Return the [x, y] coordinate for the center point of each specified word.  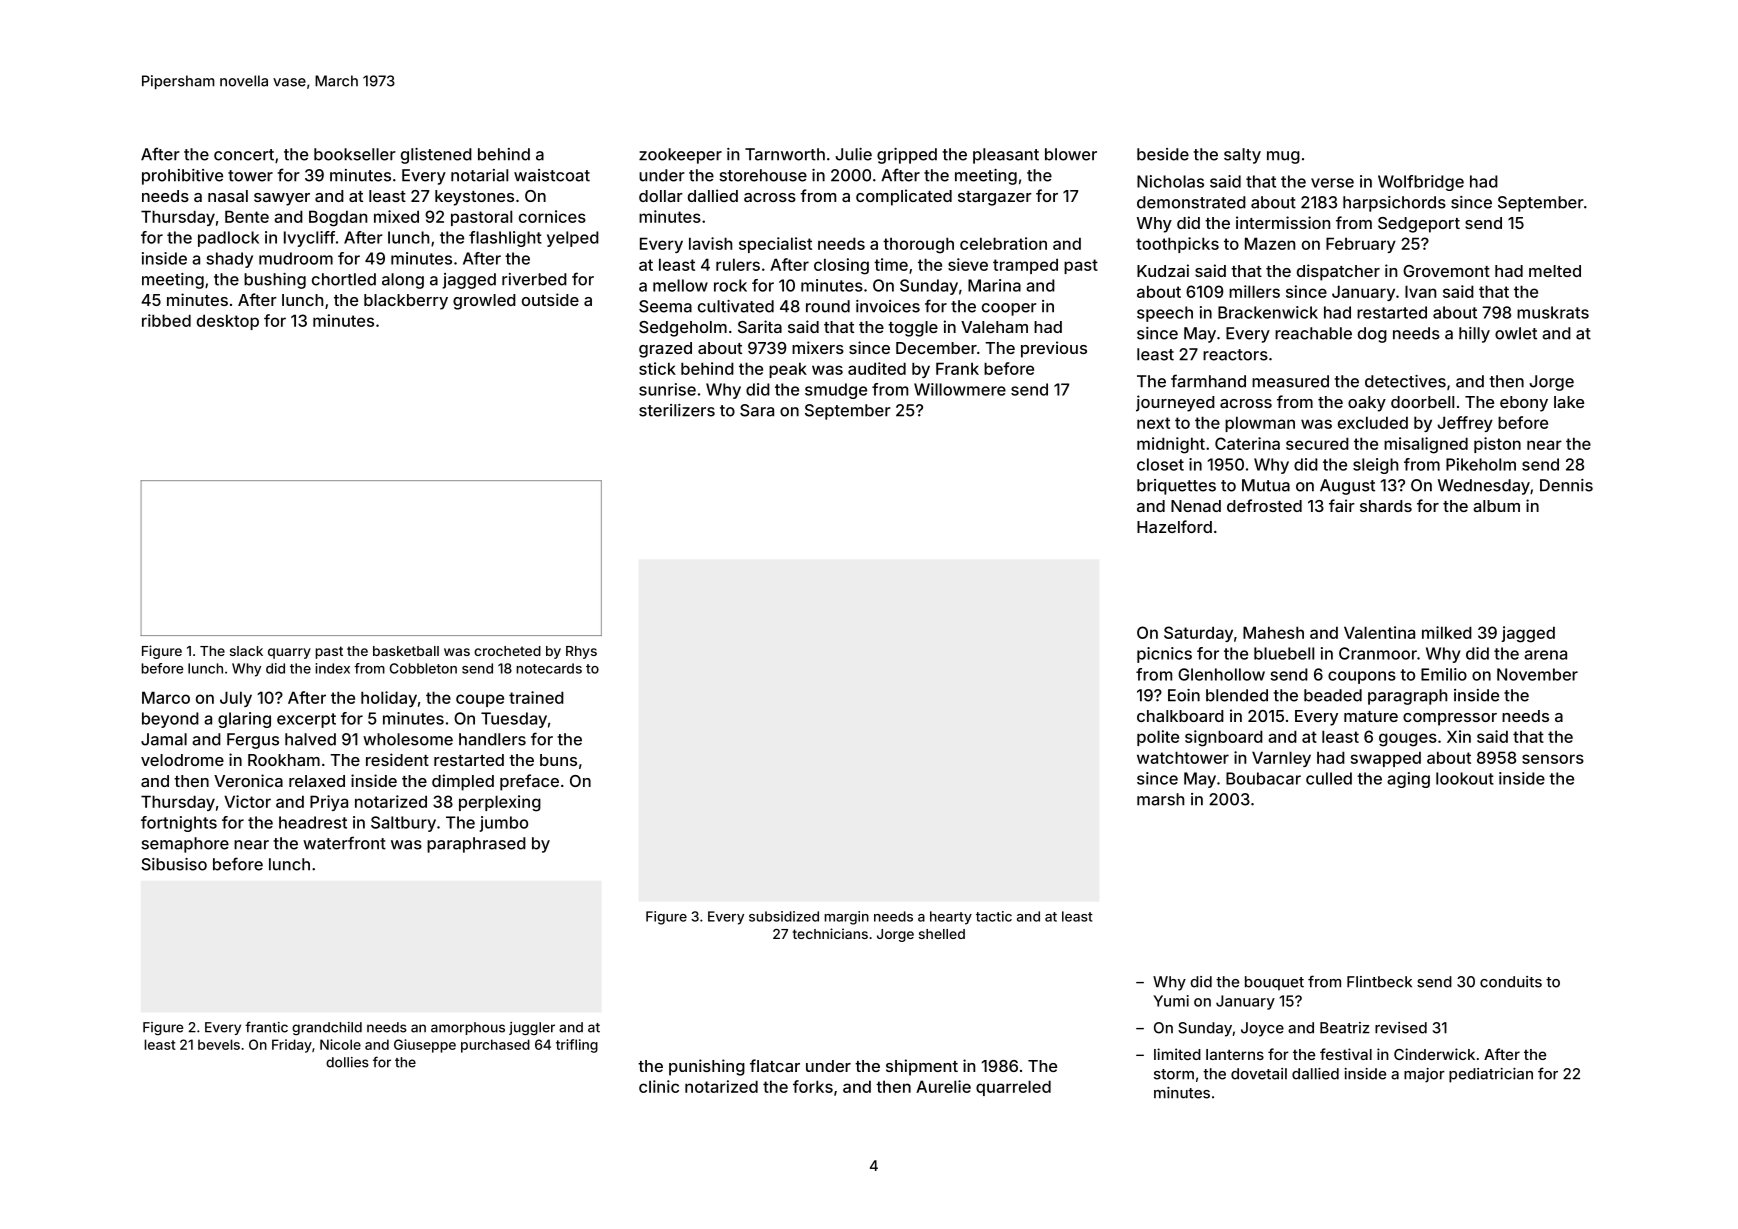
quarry [289, 653]
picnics [1164, 655]
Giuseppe [425, 1046]
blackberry [406, 302]
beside [1163, 154]
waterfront [344, 843]
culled [1329, 778]
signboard [1224, 738]
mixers [818, 347]
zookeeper [680, 156]
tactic [994, 916]
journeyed [1175, 403]
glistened [436, 156]
